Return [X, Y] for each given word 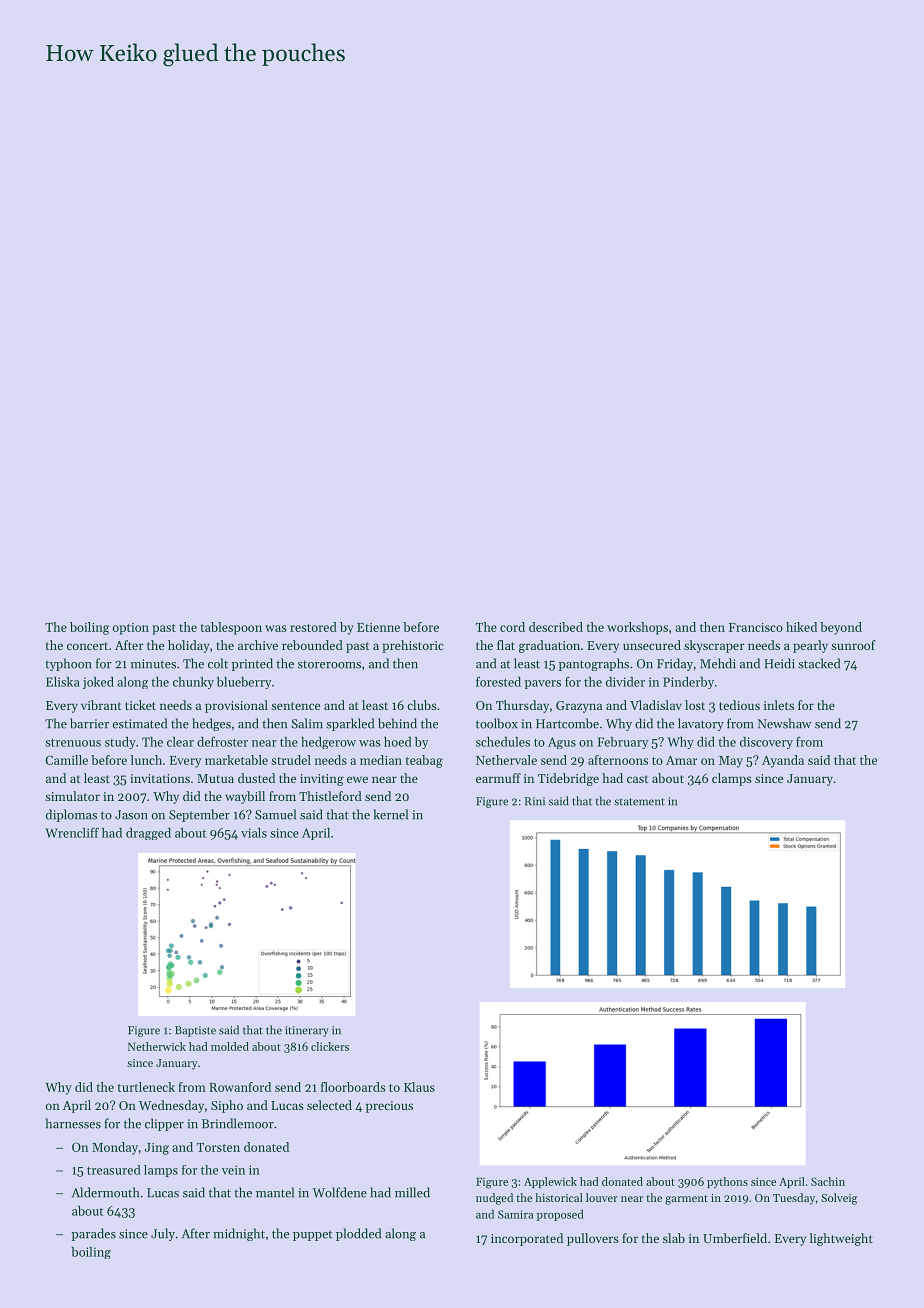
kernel [390, 814]
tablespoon [231, 628]
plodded [358, 1234]
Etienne [378, 627]
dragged [148, 834]
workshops [637, 628]
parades [94, 1234]
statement [639, 802]
